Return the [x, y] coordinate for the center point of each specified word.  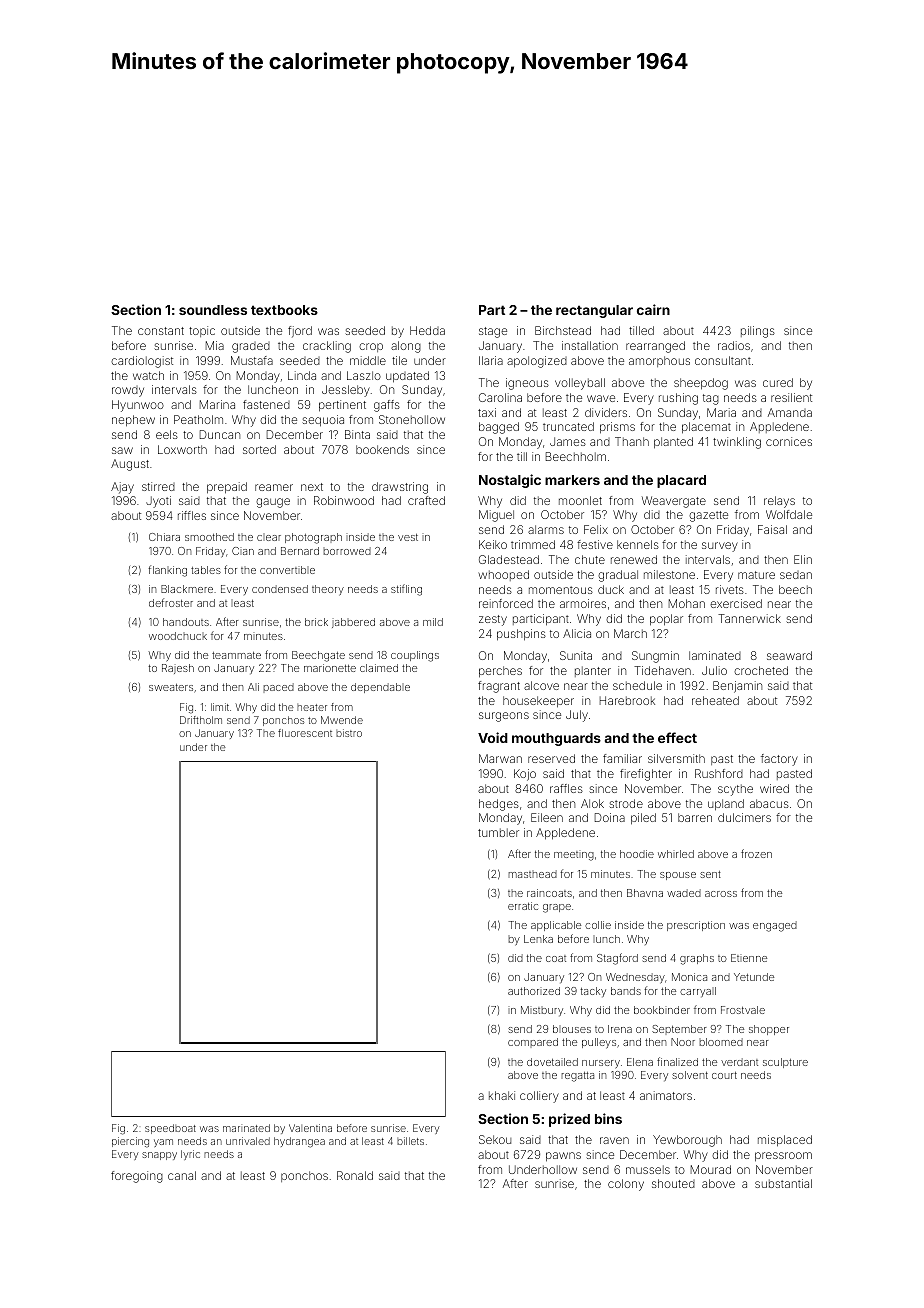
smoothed [209, 537]
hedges [499, 805]
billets [410, 1141]
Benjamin [737, 687]
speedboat [170, 1129]
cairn [653, 309]
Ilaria [491, 360]
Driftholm [201, 720]
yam [163, 1143]
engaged [775, 926]
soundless [213, 310]
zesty [493, 620]
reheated [715, 700]
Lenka [538, 939]
